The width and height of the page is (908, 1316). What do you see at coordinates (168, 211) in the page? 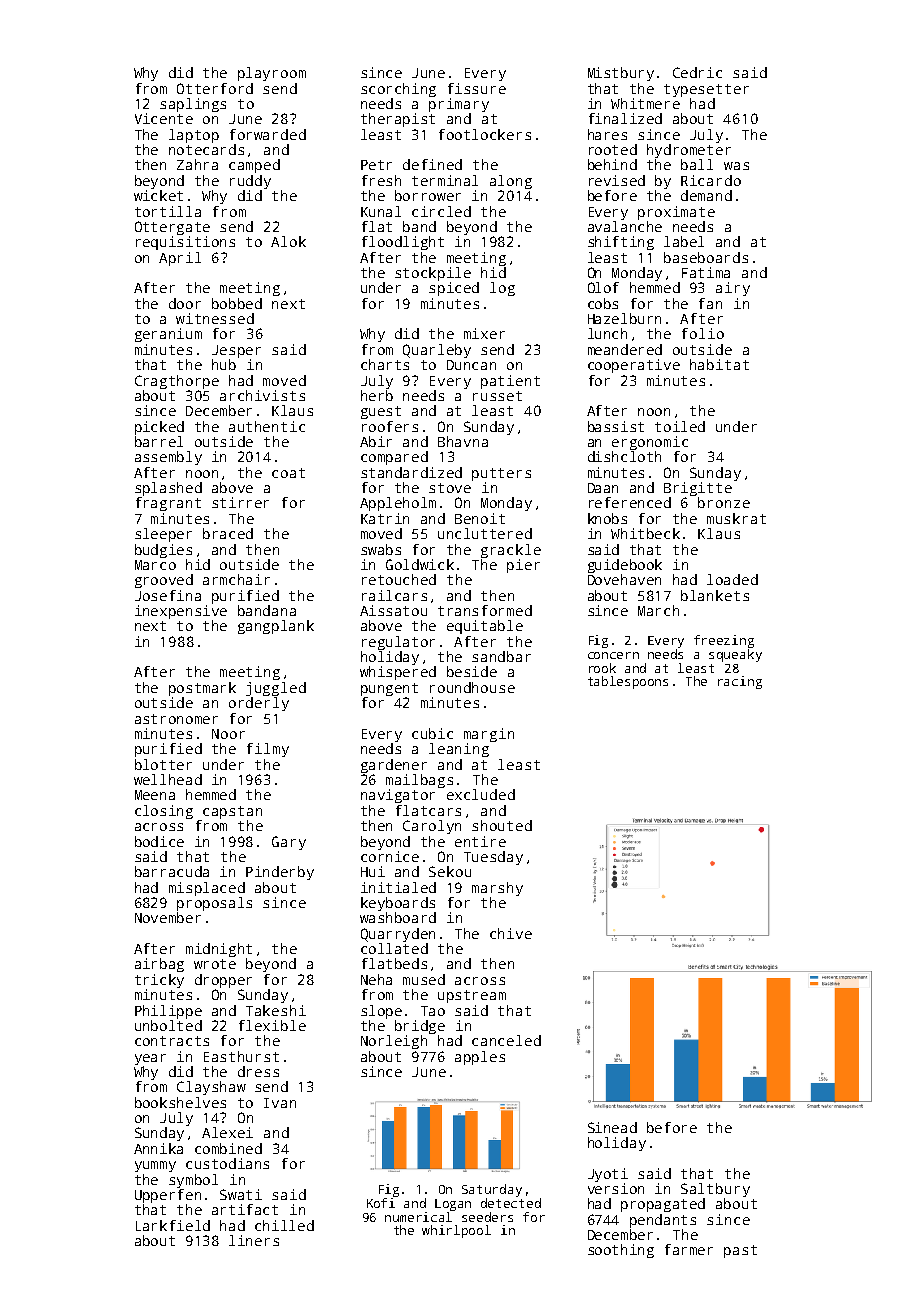
I see `tortilla` at bounding box center [168, 211].
